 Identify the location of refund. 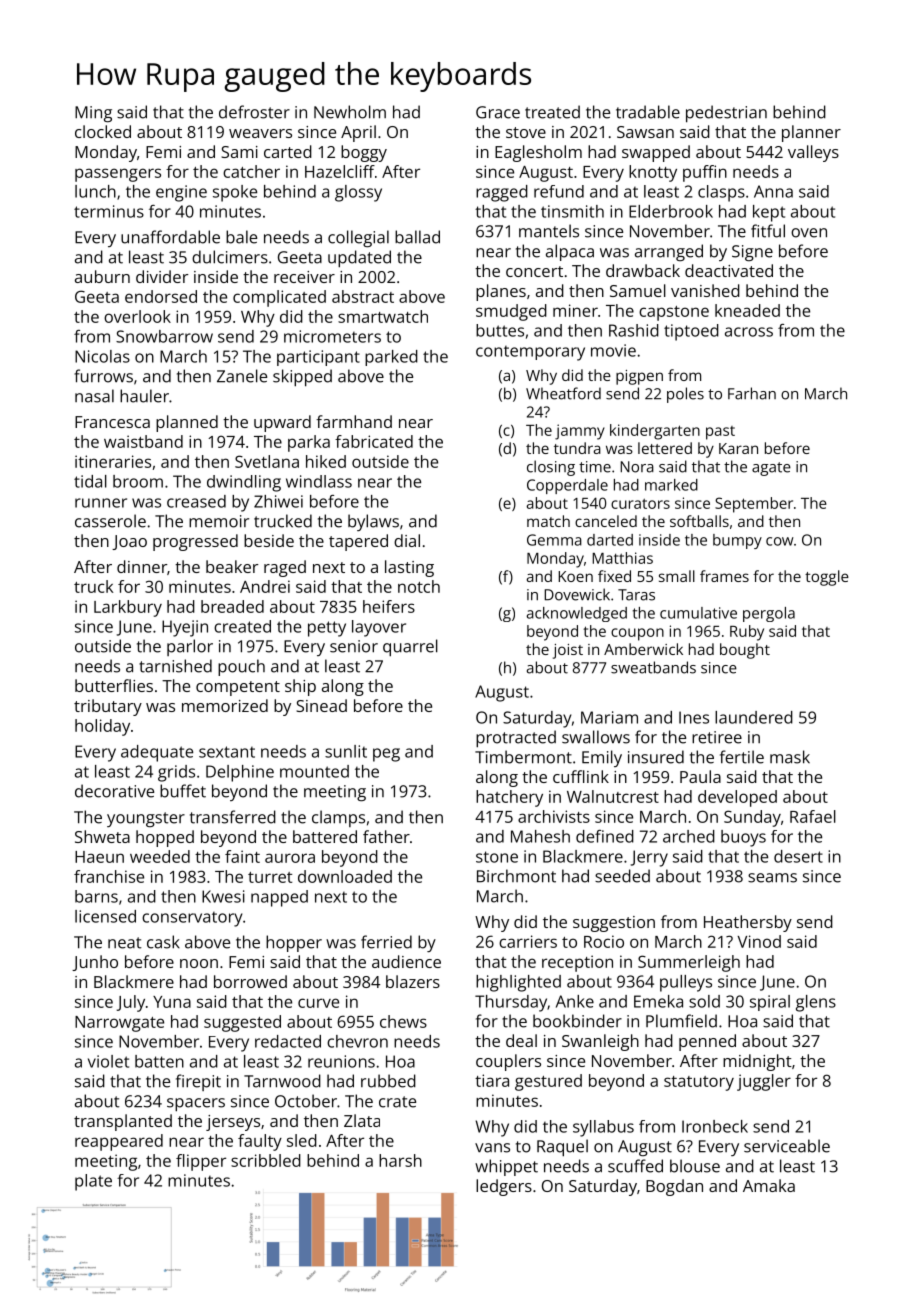
(559, 191).
